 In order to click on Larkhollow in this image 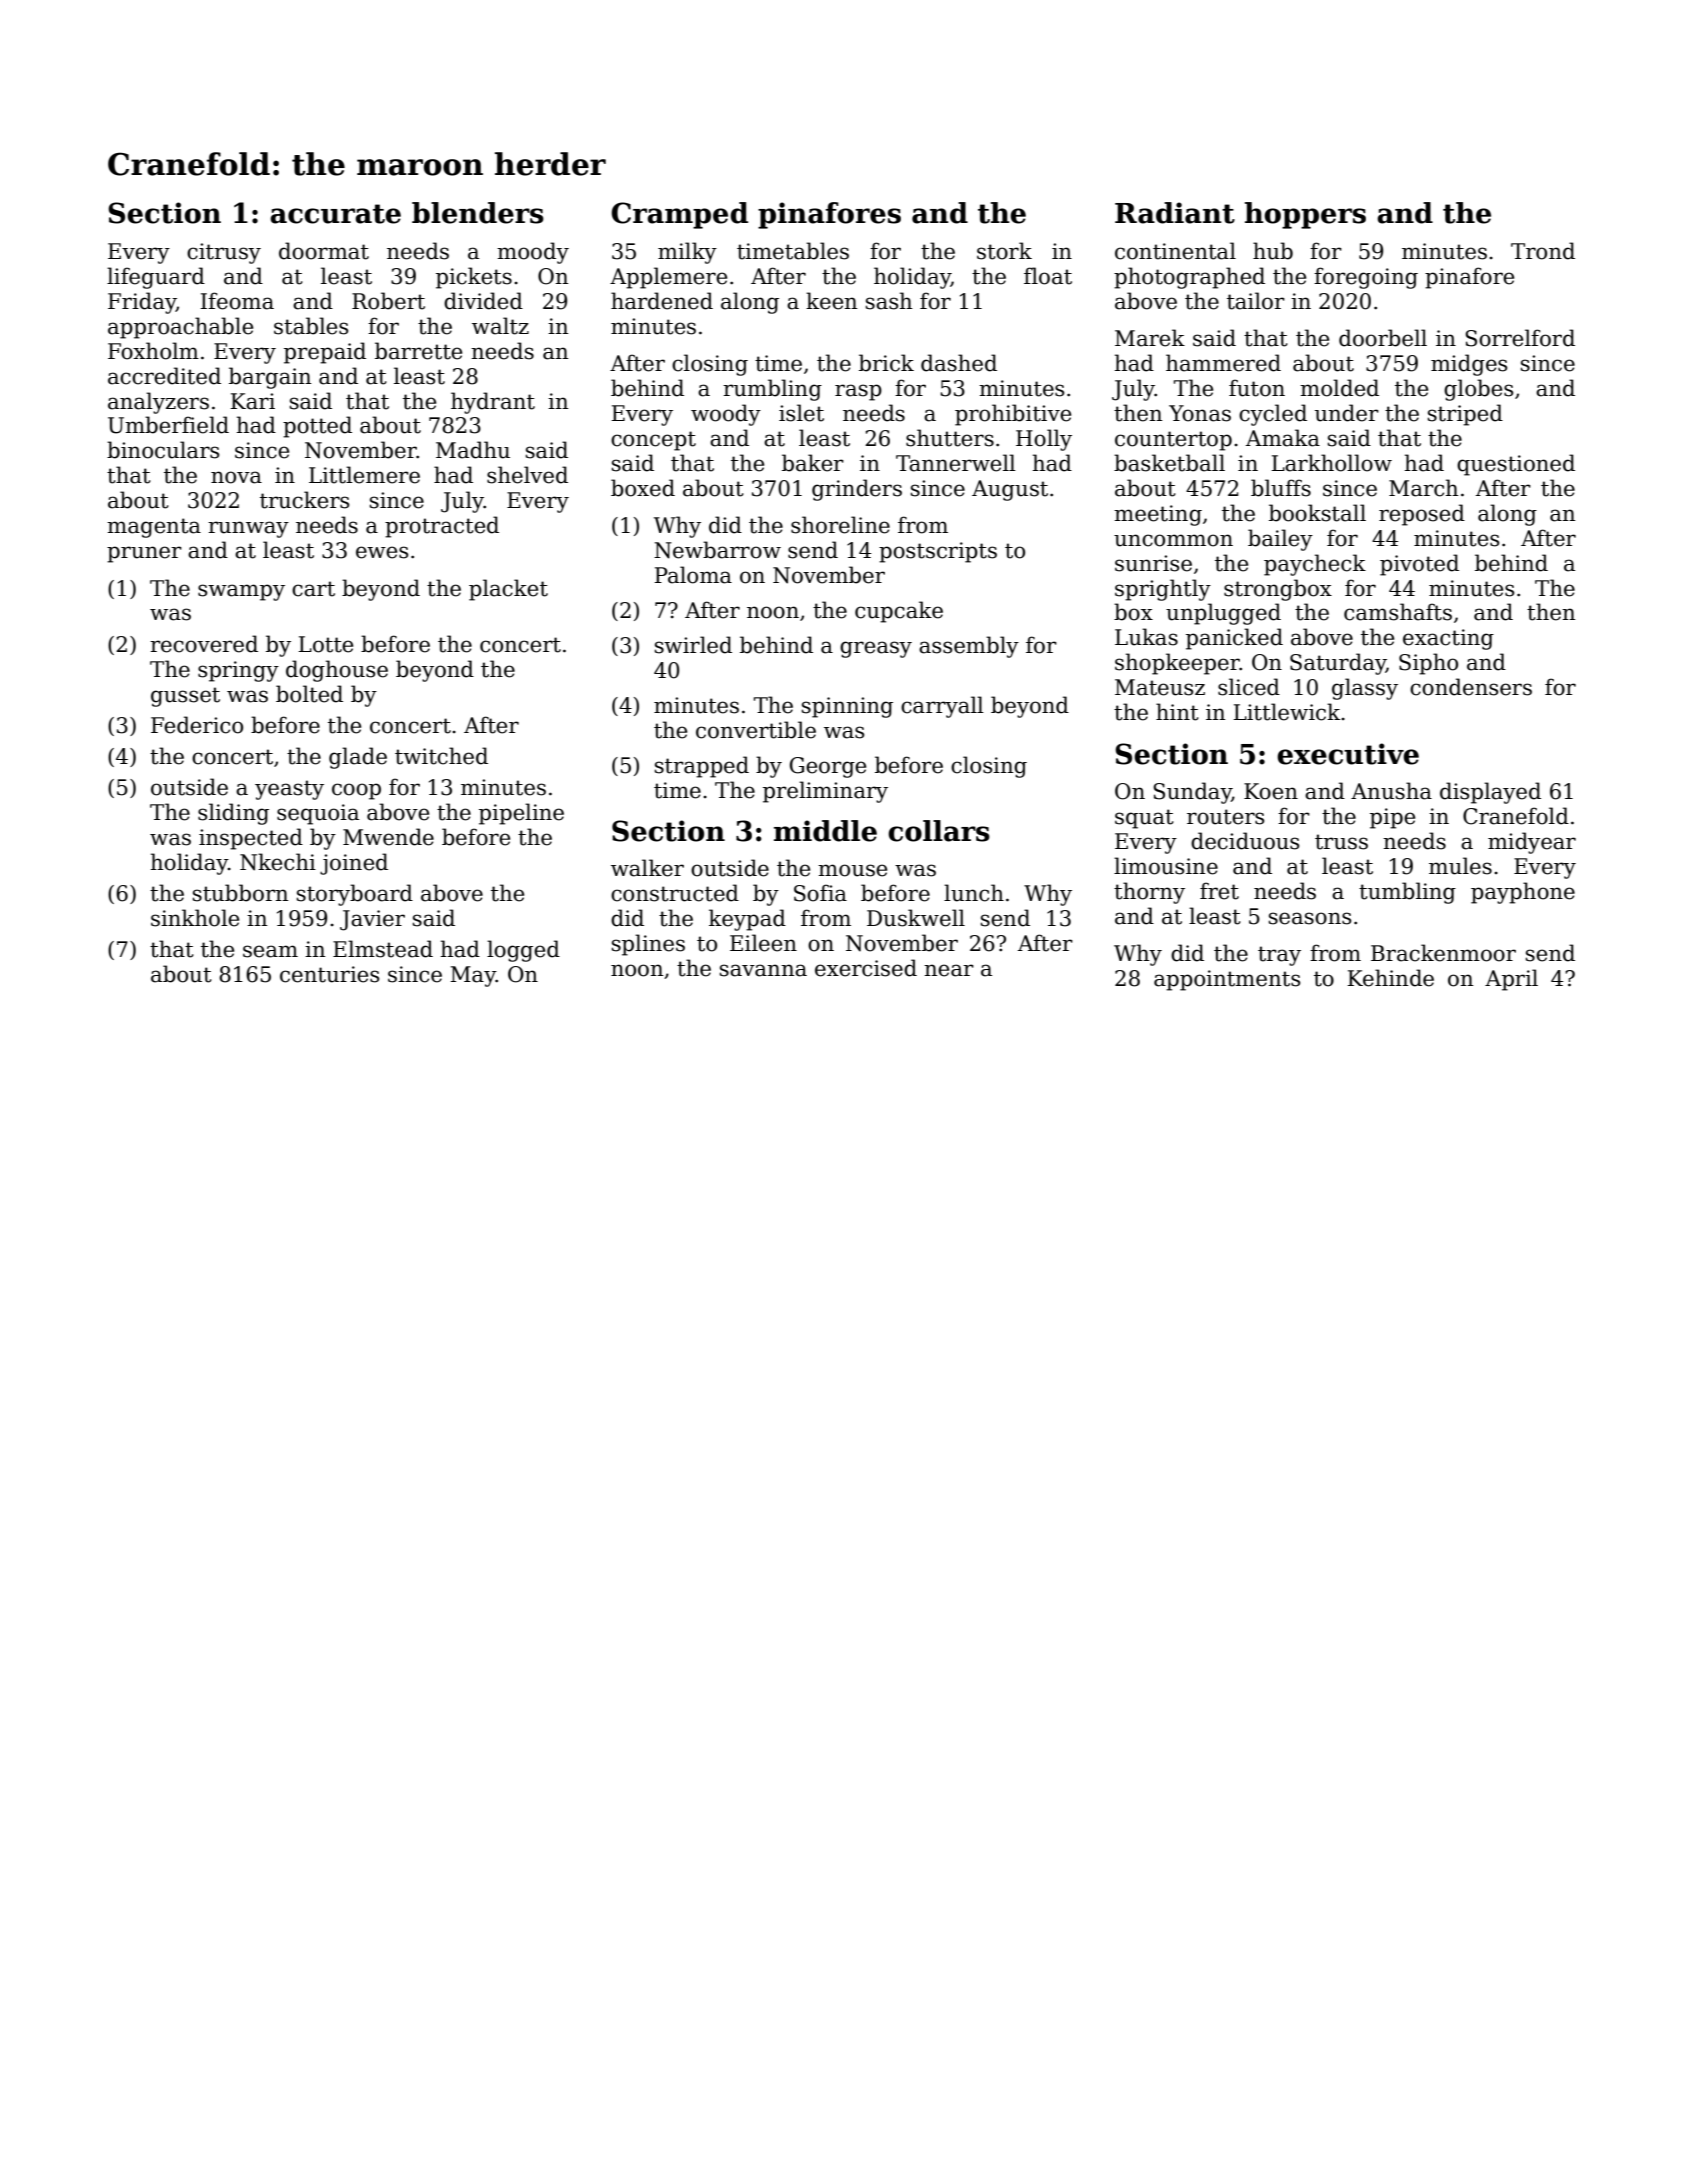, I will do `click(1331, 463)`.
